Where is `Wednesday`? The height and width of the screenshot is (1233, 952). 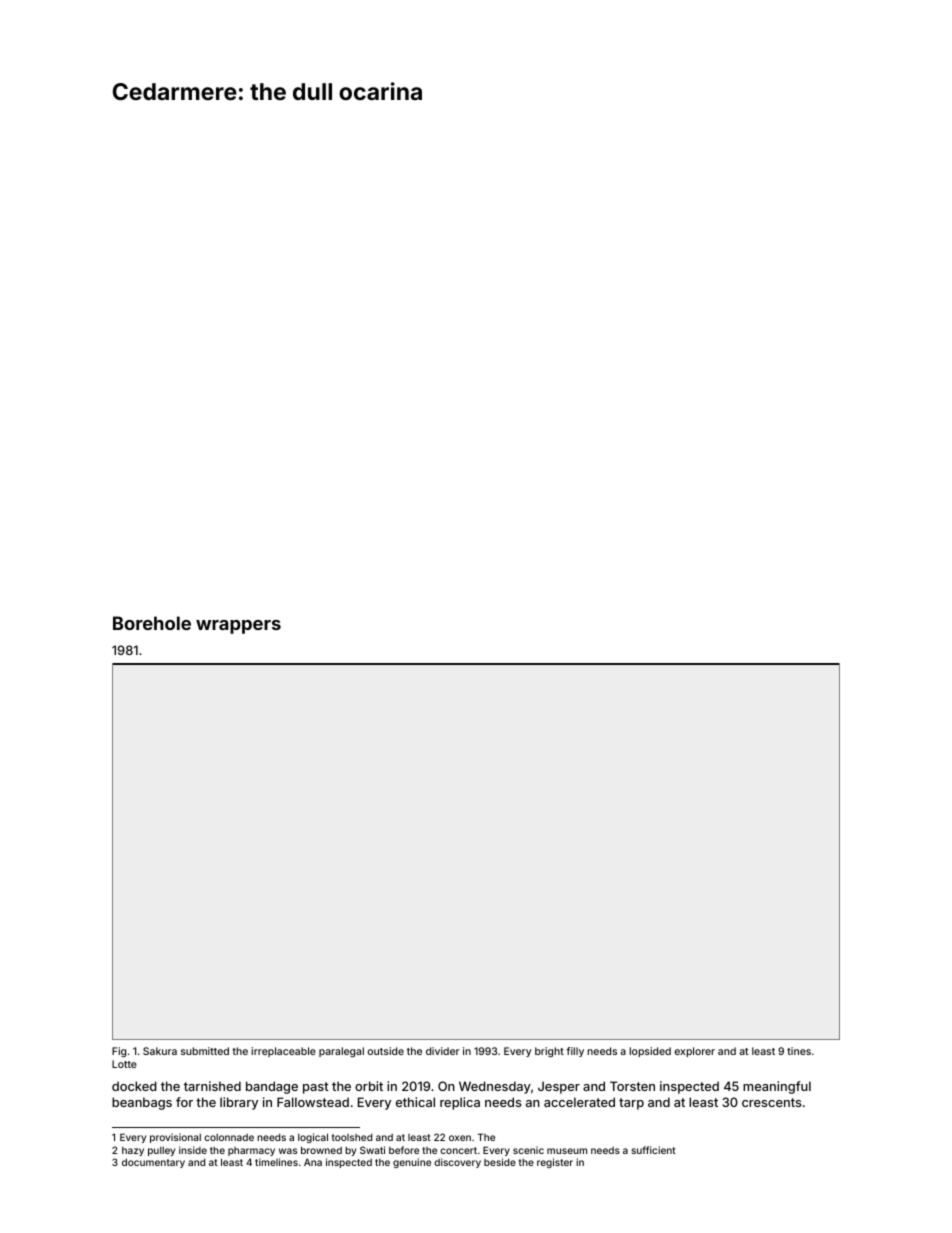 Wednesday is located at coordinates (495, 1087).
